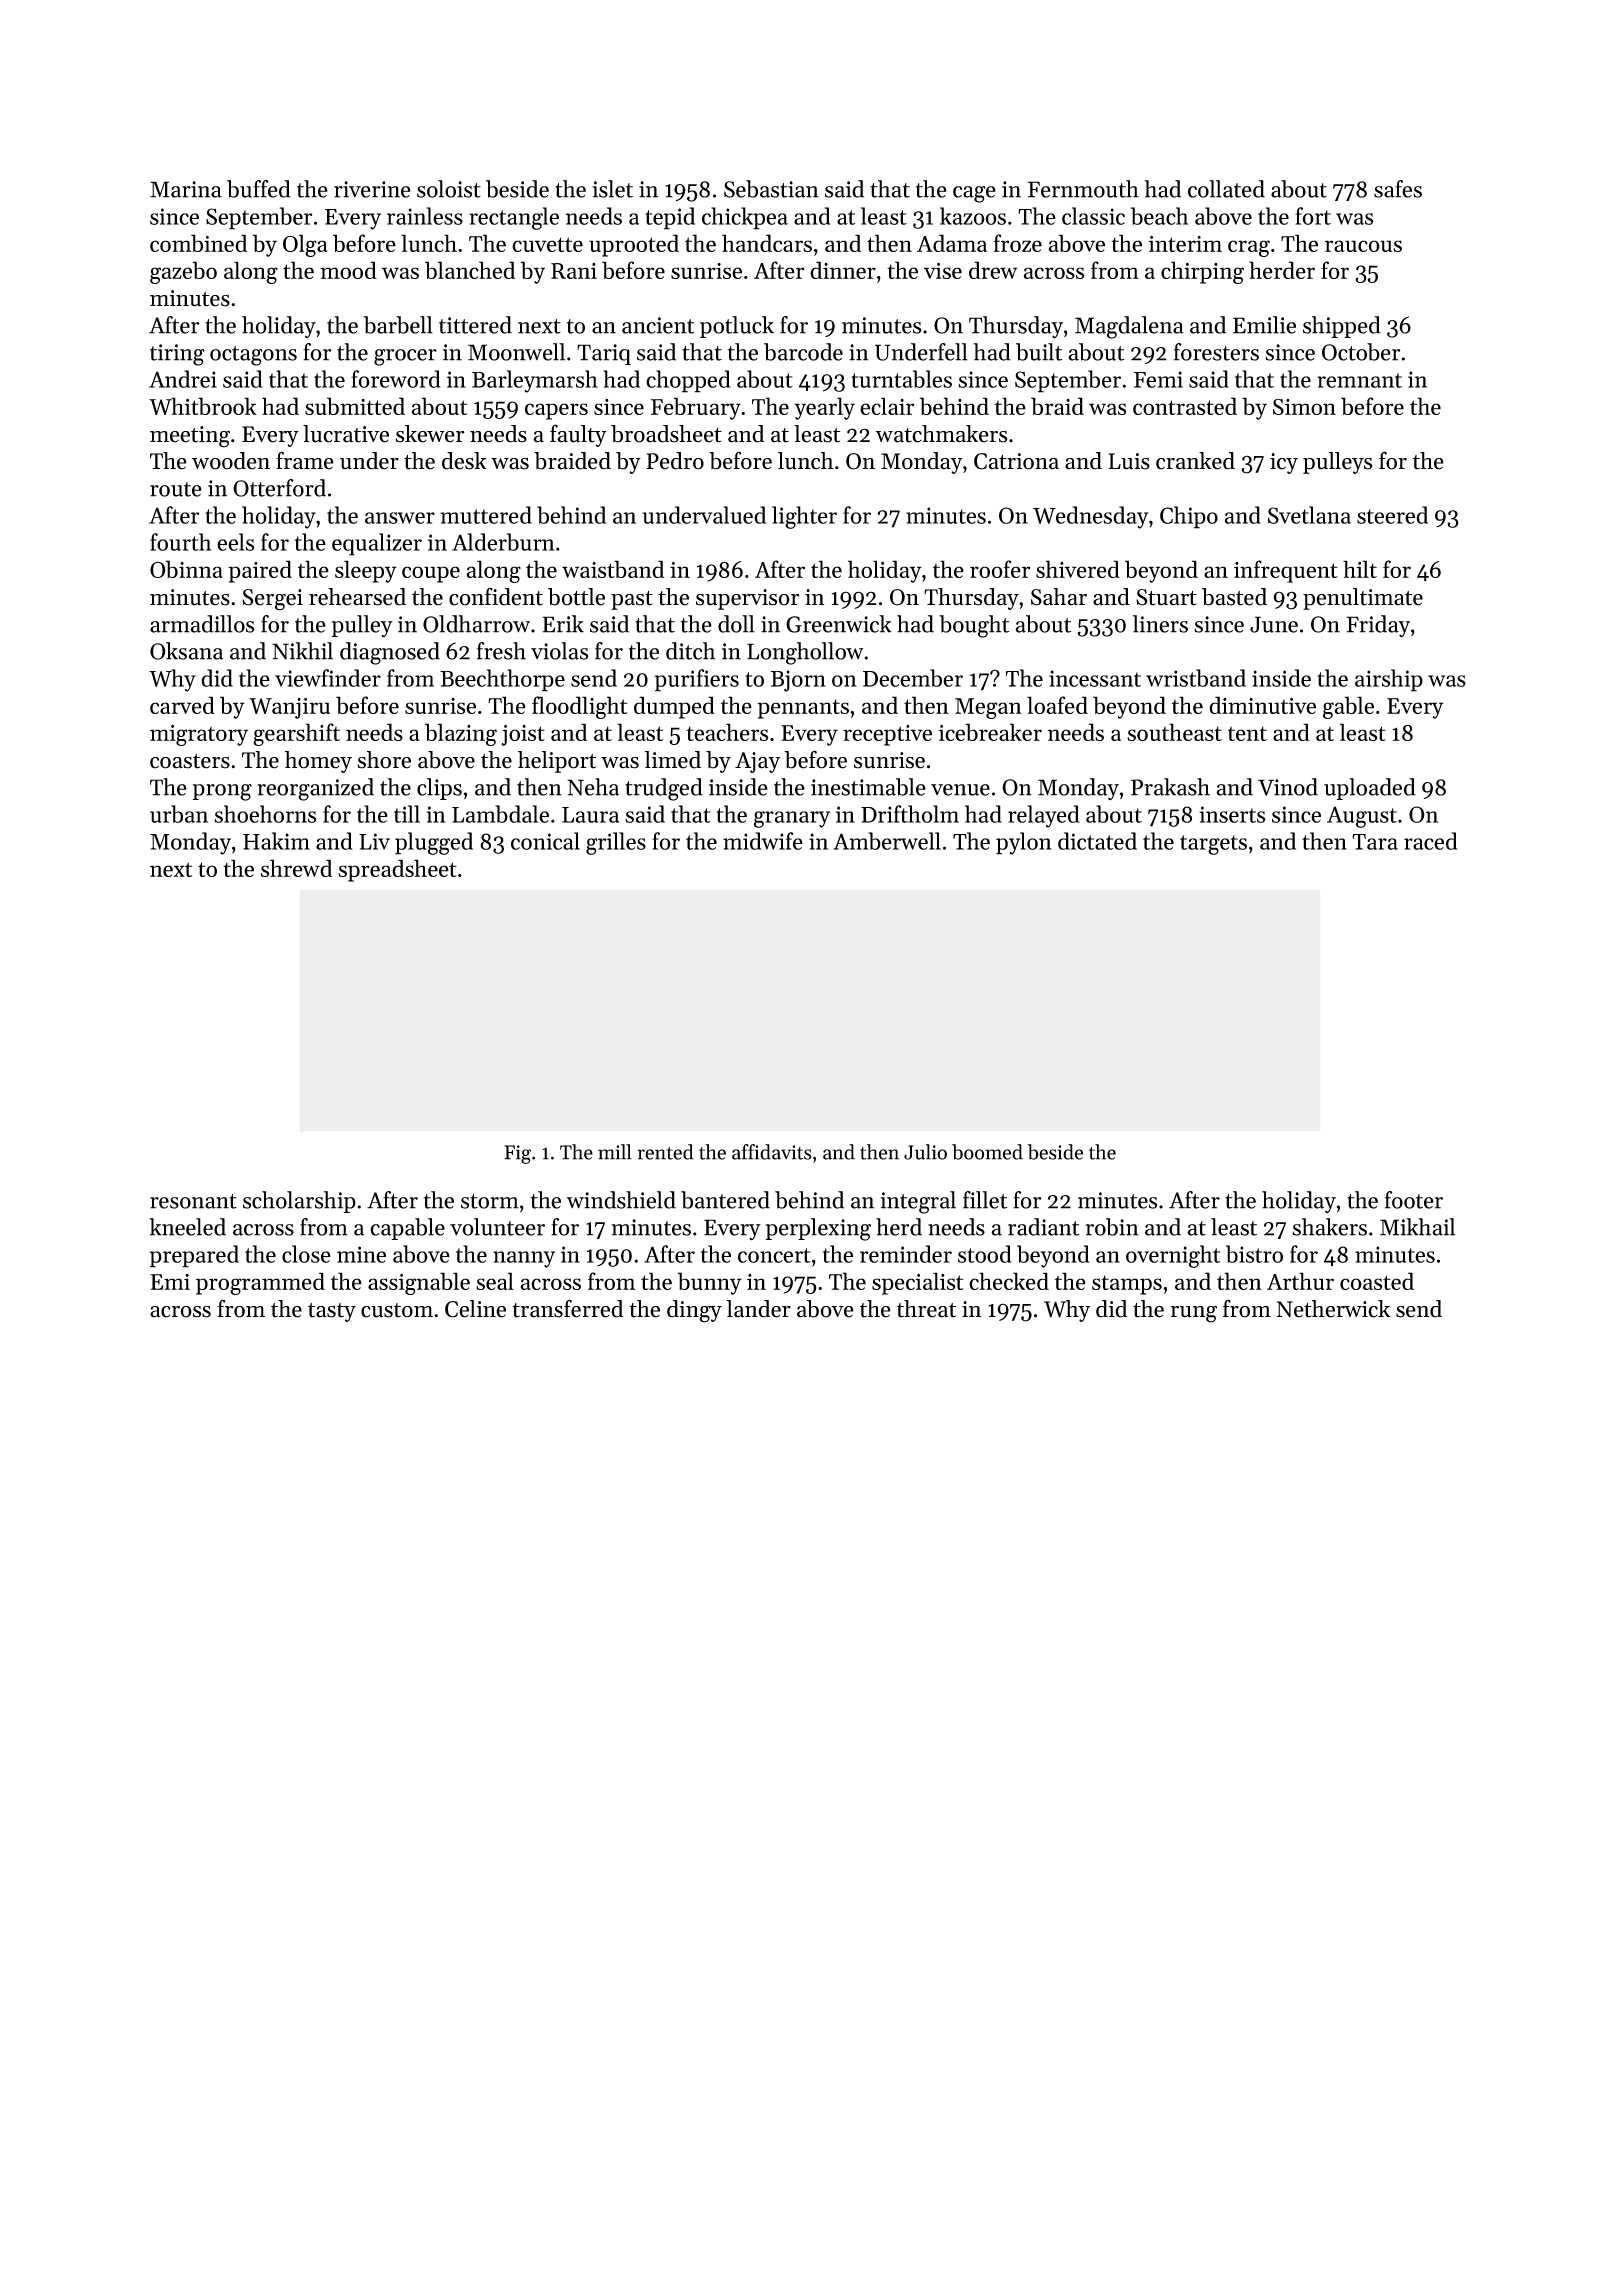 This page has width=1620, height=2292. What do you see at coordinates (759, 1309) in the page?
I see `lander` at bounding box center [759, 1309].
